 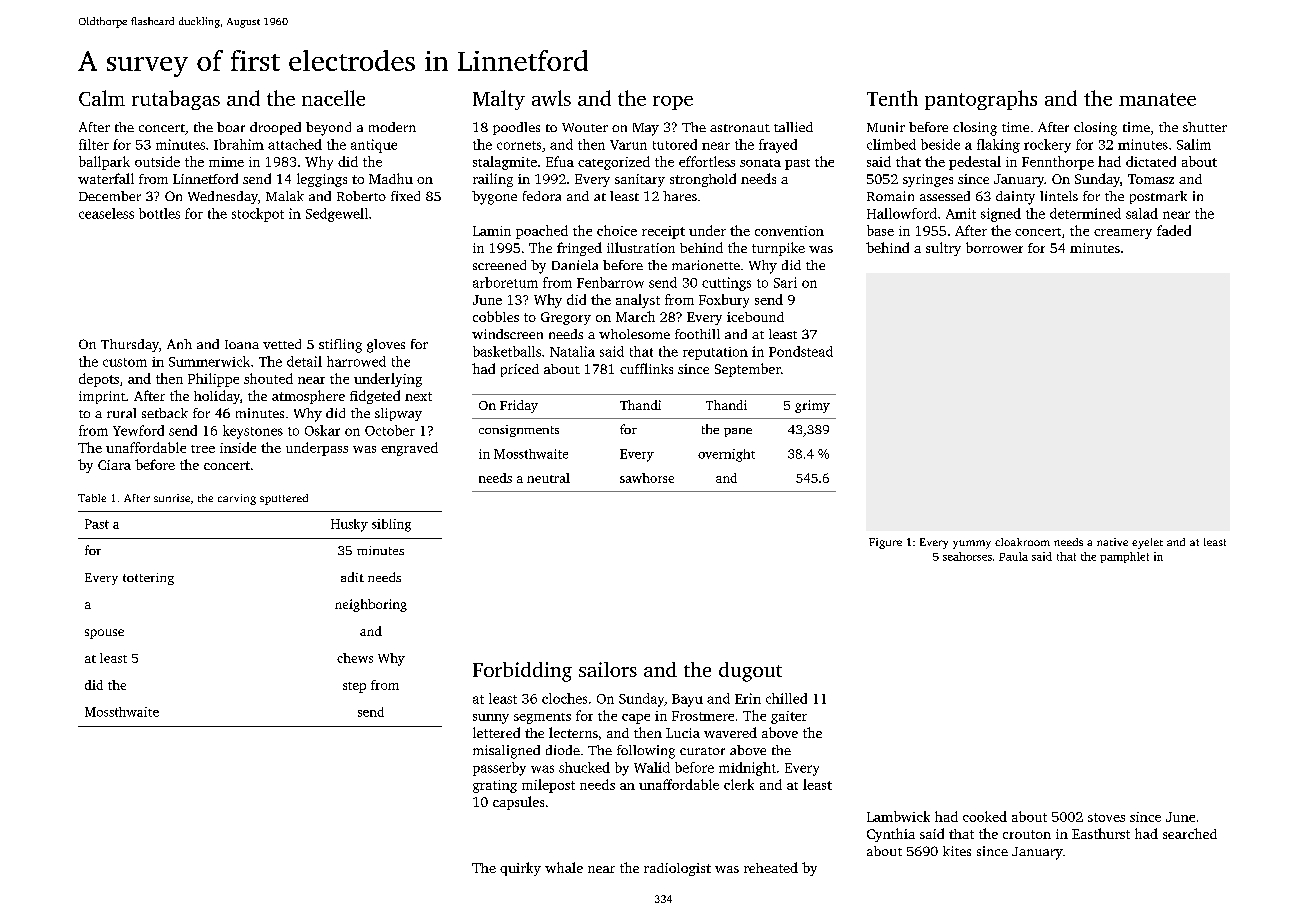 What do you see at coordinates (885, 543) in the document?
I see `Figure` at bounding box center [885, 543].
